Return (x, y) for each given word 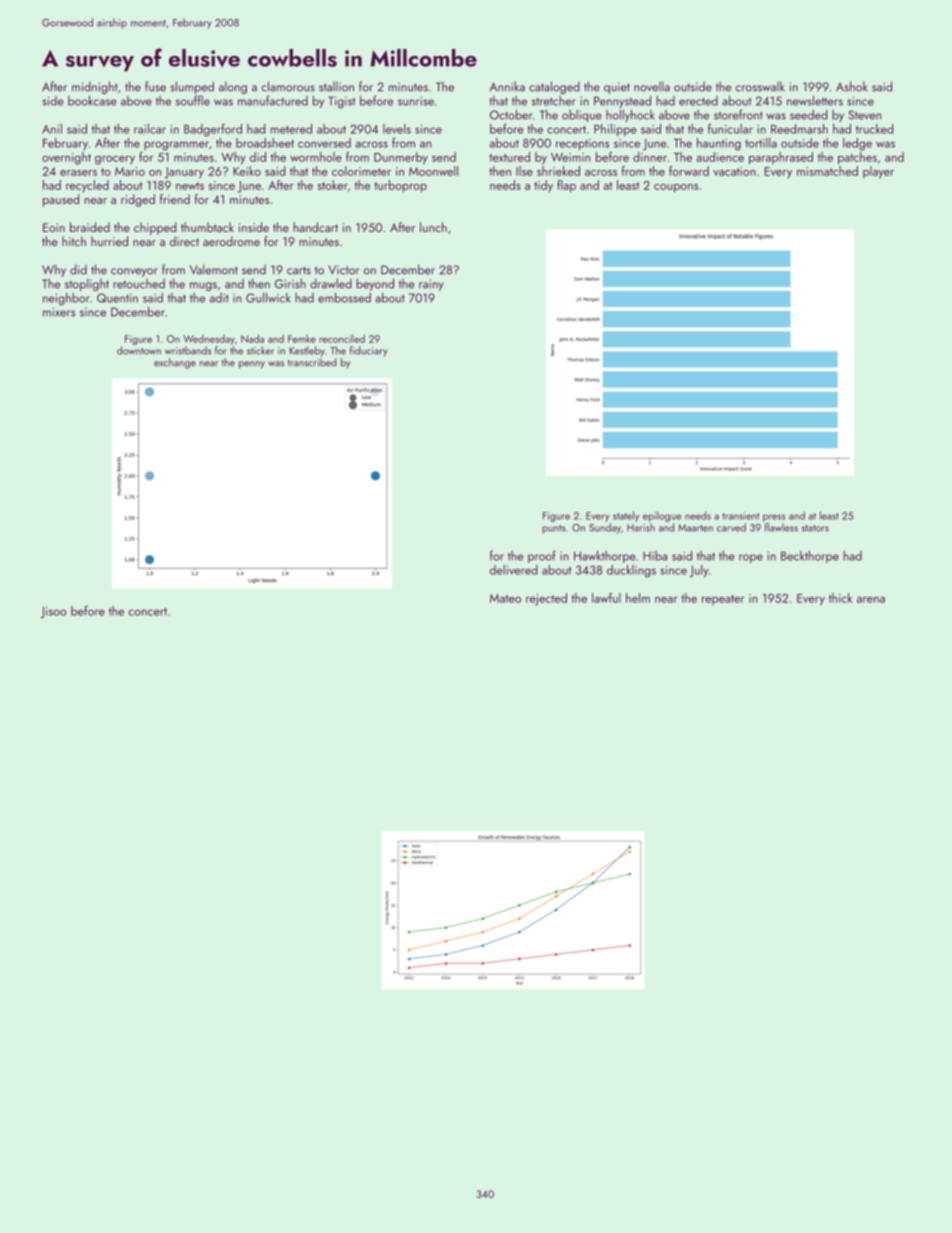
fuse (155, 86)
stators (815, 528)
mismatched (827, 171)
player (878, 172)
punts (554, 529)
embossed (344, 297)
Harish (641, 527)
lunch (433, 227)
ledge (857, 144)
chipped (155, 228)
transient (740, 516)
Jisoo (54, 612)
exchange (175, 363)
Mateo (505, 598)
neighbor (66, 298)
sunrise (416, 101)
